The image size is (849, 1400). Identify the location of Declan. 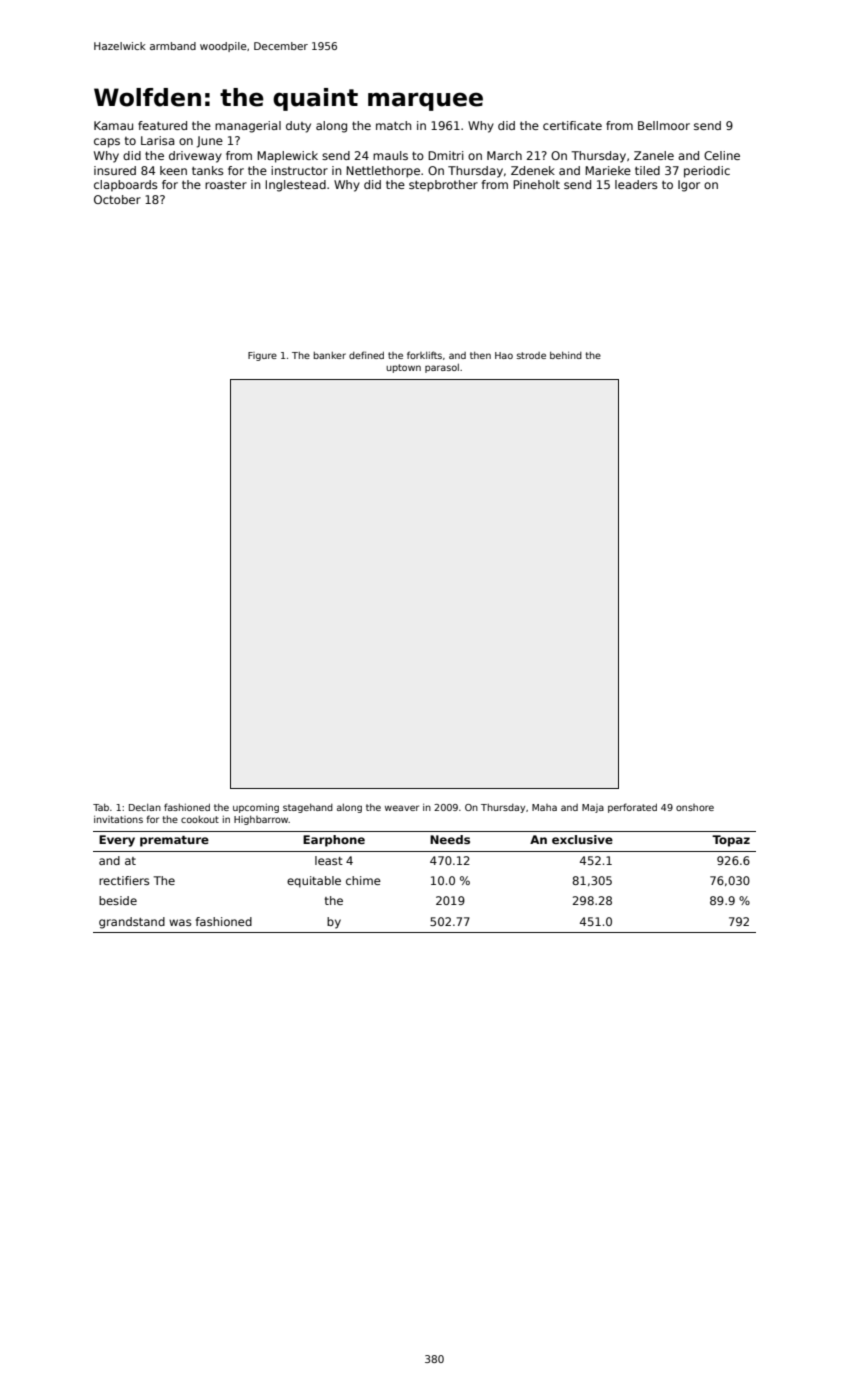
(145, 807).
